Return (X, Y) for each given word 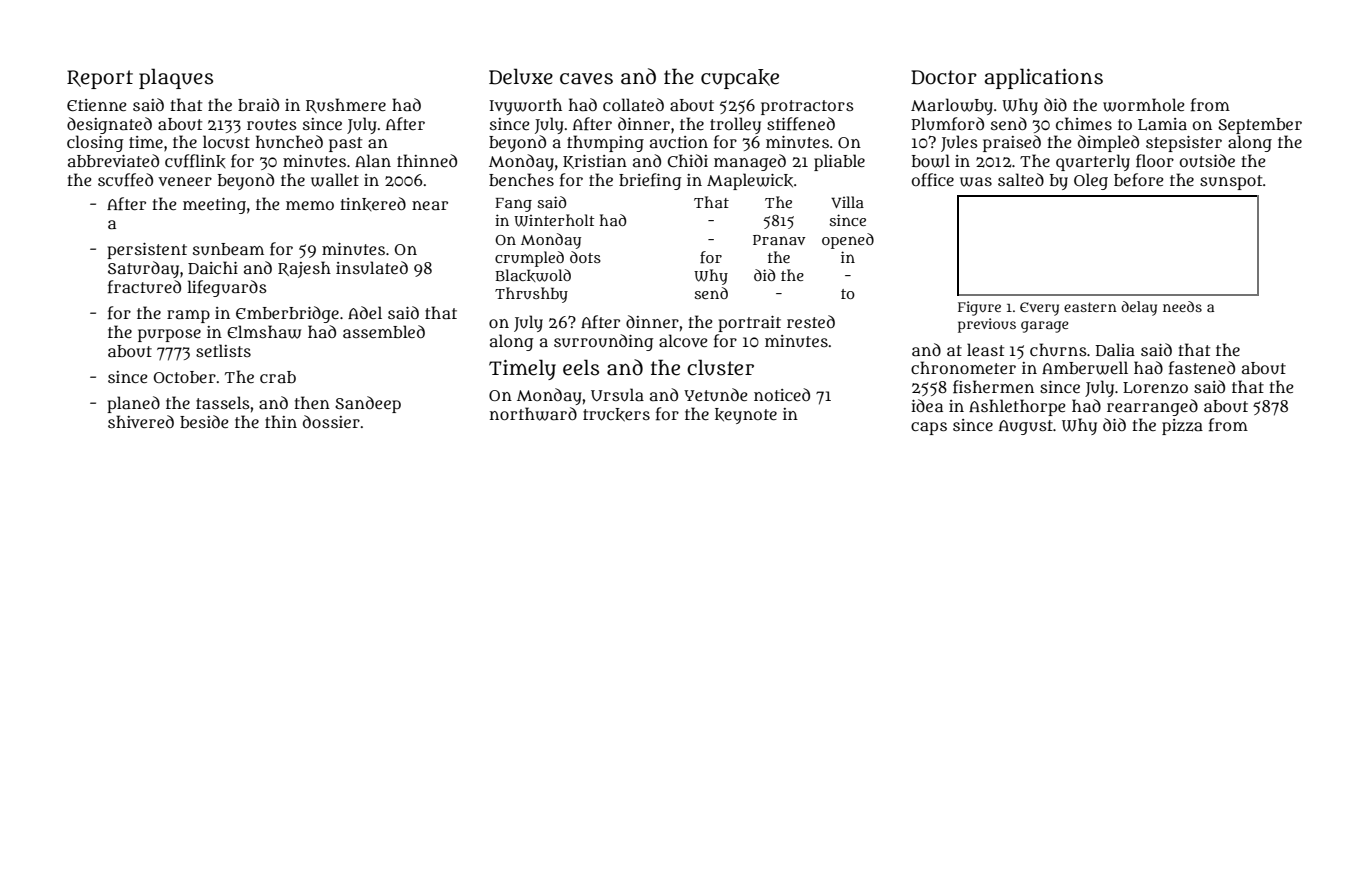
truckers (616, 415)
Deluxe (521, 76)
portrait (749, 324)
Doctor (944, 77)
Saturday (143, 269)
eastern (1090, 307)
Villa (847, 202)
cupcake (740, 79)
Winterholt (554, 220)
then (312, 402)
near (430, 205)
